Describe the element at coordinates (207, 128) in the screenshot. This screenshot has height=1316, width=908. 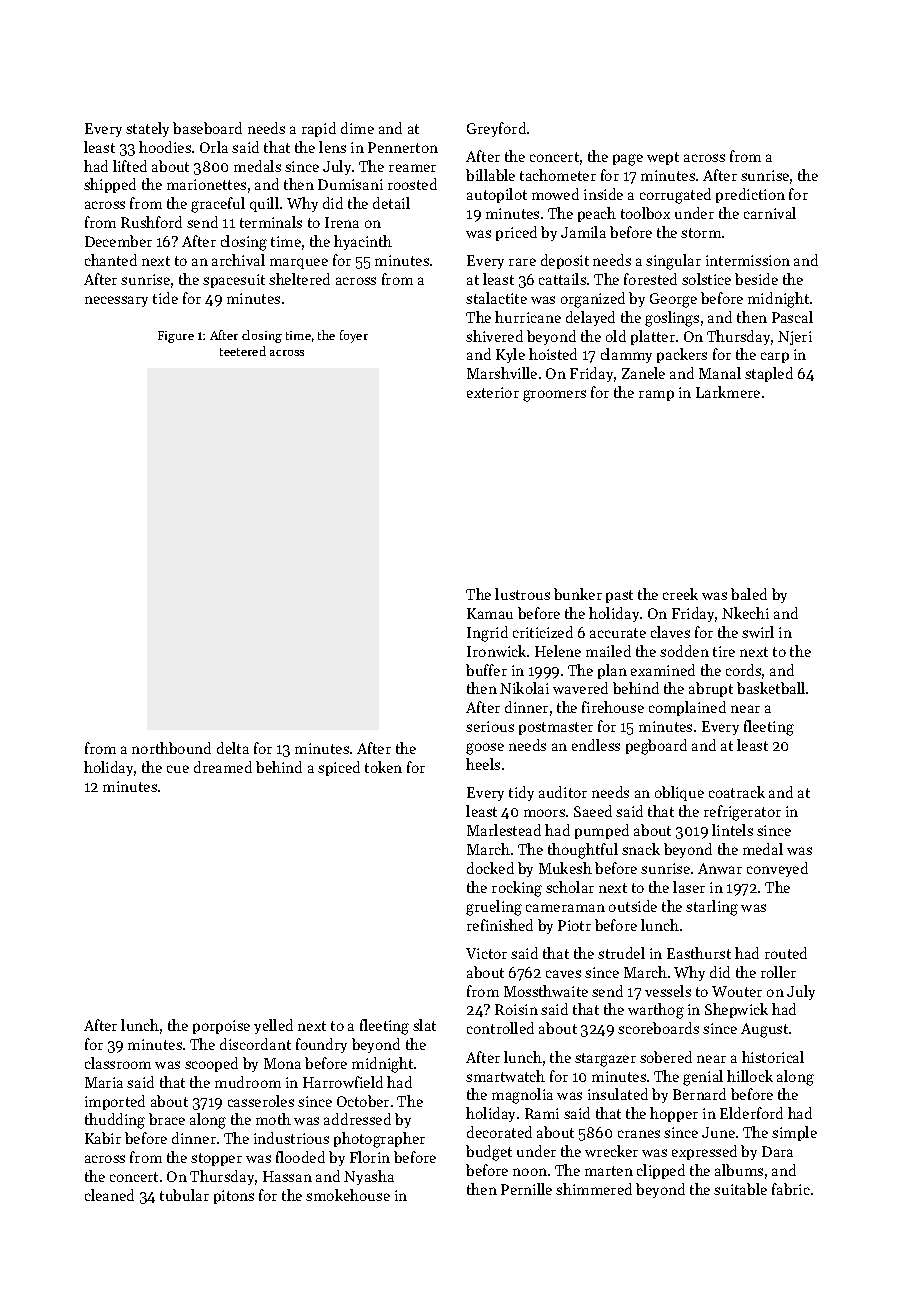
I see `baseboard` at that location.
